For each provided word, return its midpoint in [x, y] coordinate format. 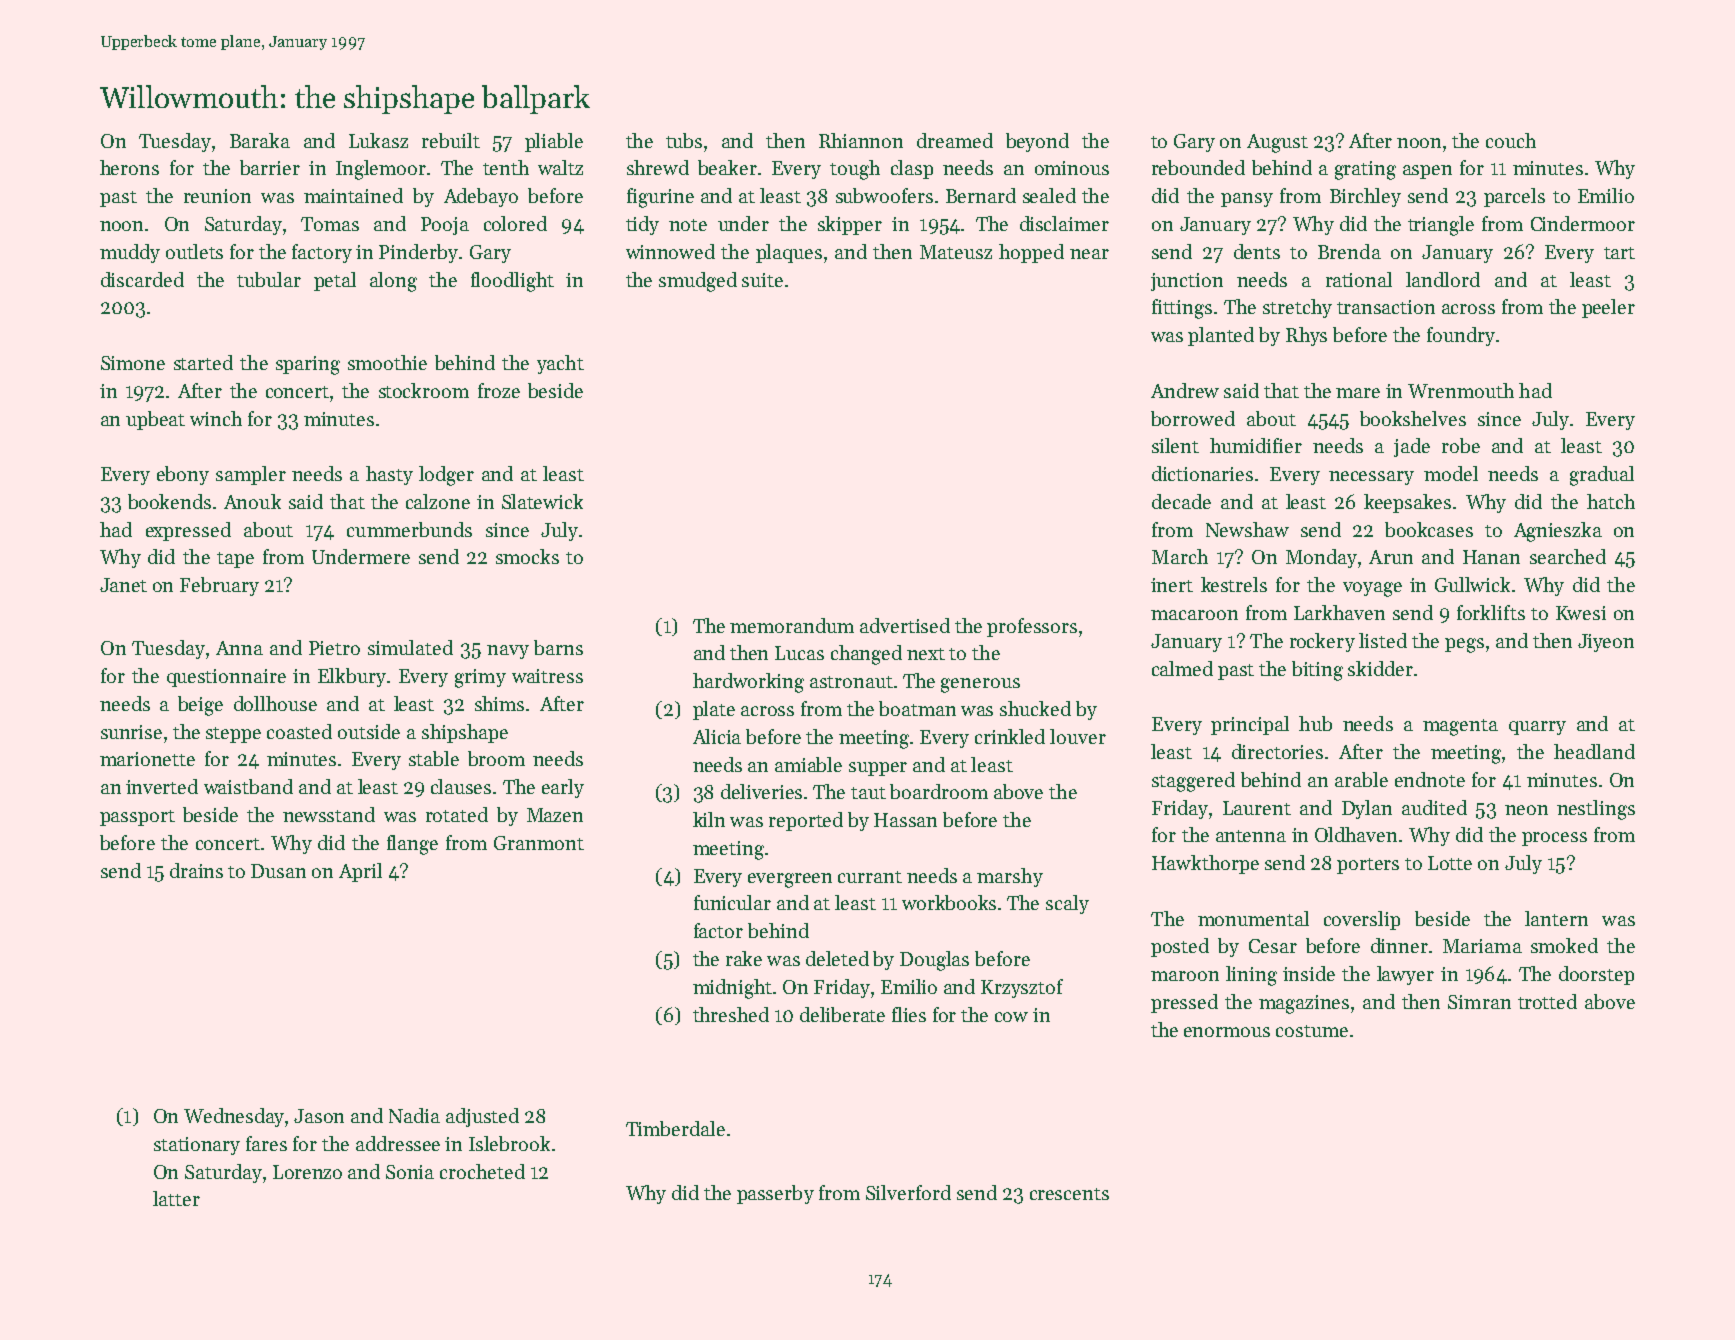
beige [200, 706]
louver [1078, 736]
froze [499, 390]
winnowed [670, 251]
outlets [194, 251]
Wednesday [235, 1117]
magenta [1460, 727]
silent [1175, 445]
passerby [775, 1194]
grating [1365, 170]
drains [196, 870]
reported [806, 821]
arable [1361, 779]
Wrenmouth [1461, 390]
